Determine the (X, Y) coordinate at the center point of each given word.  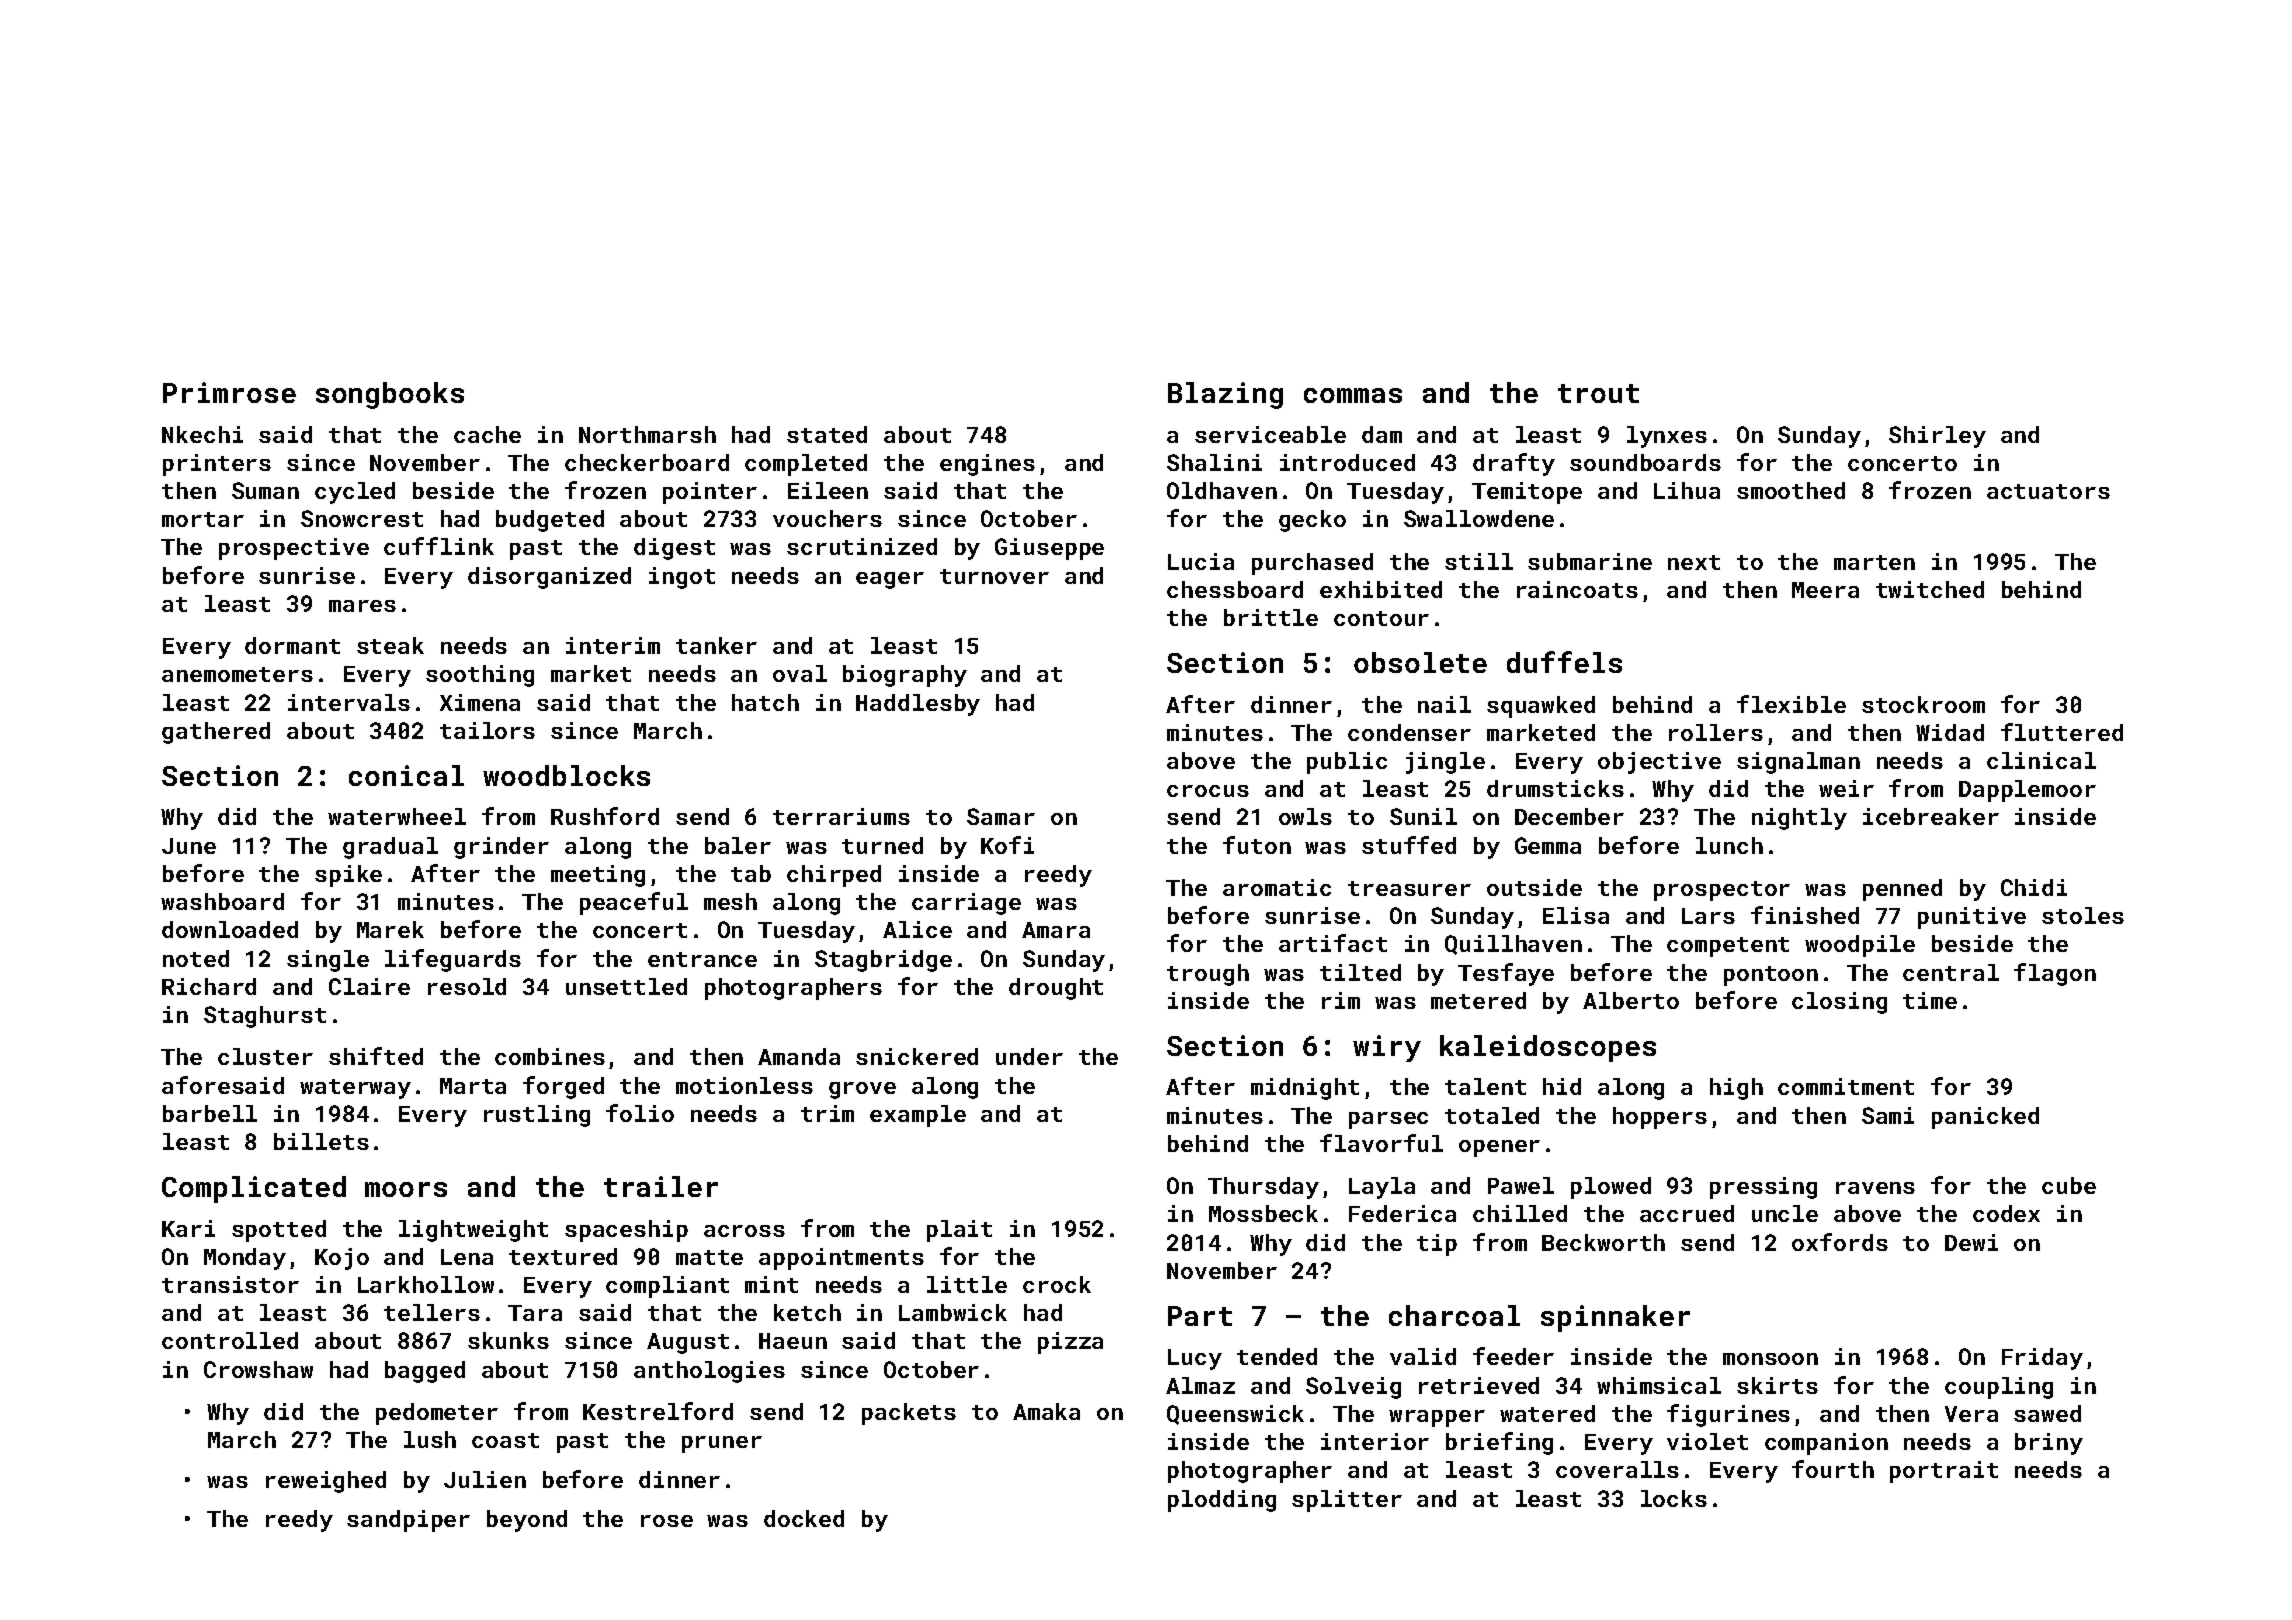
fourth (1833, 1469)
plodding (1222, 1501)
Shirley (1937, 437)
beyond (527, 1521)
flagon (2055, 974)
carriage (966, 904)
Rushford (605, 816)
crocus (1208, 791)
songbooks (390, 395)
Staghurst (265, 1017)
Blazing (1225, 395)
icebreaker (1931, 816)
